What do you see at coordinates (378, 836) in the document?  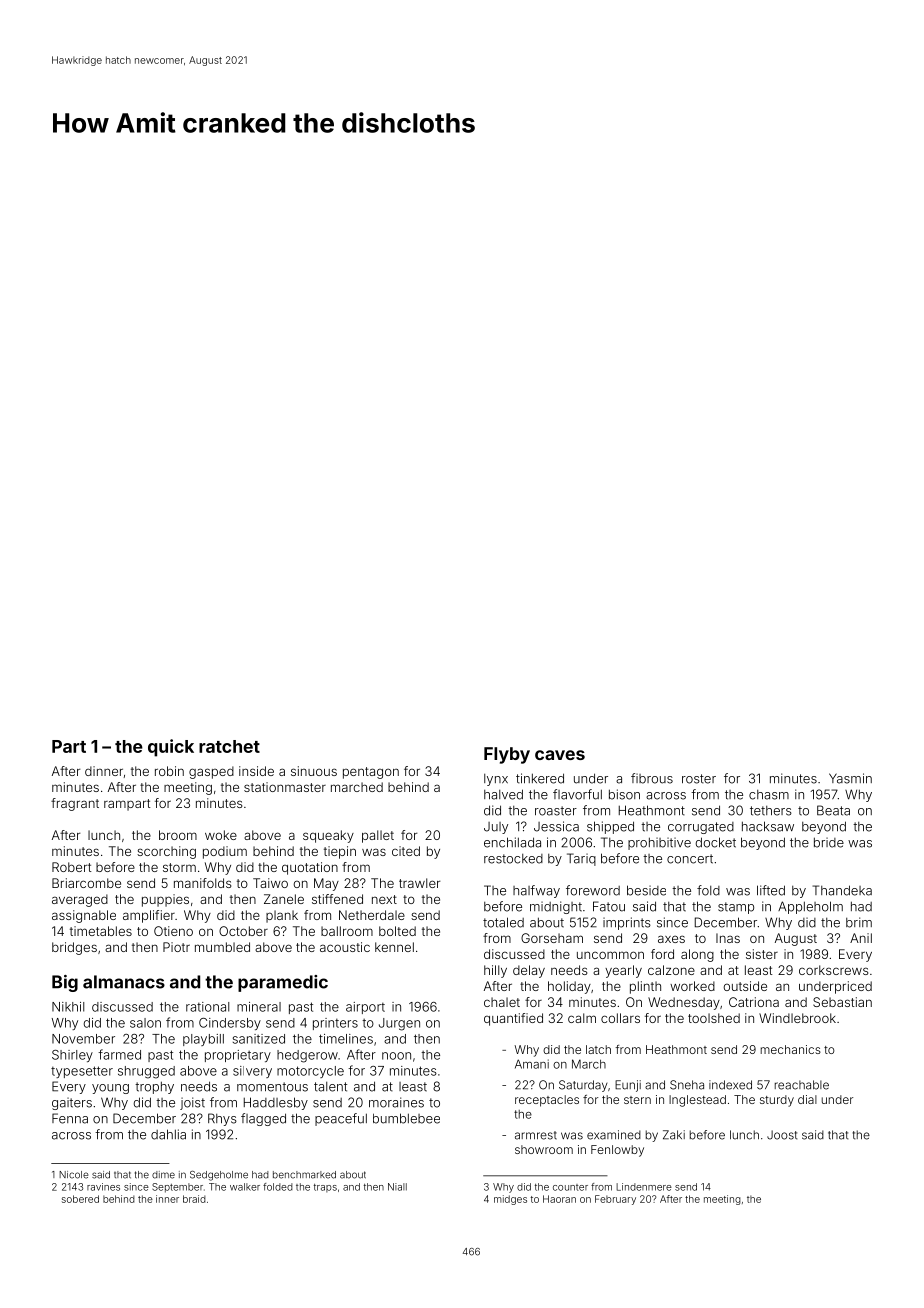 I see `pallet` at bounding box center [378, 836].
